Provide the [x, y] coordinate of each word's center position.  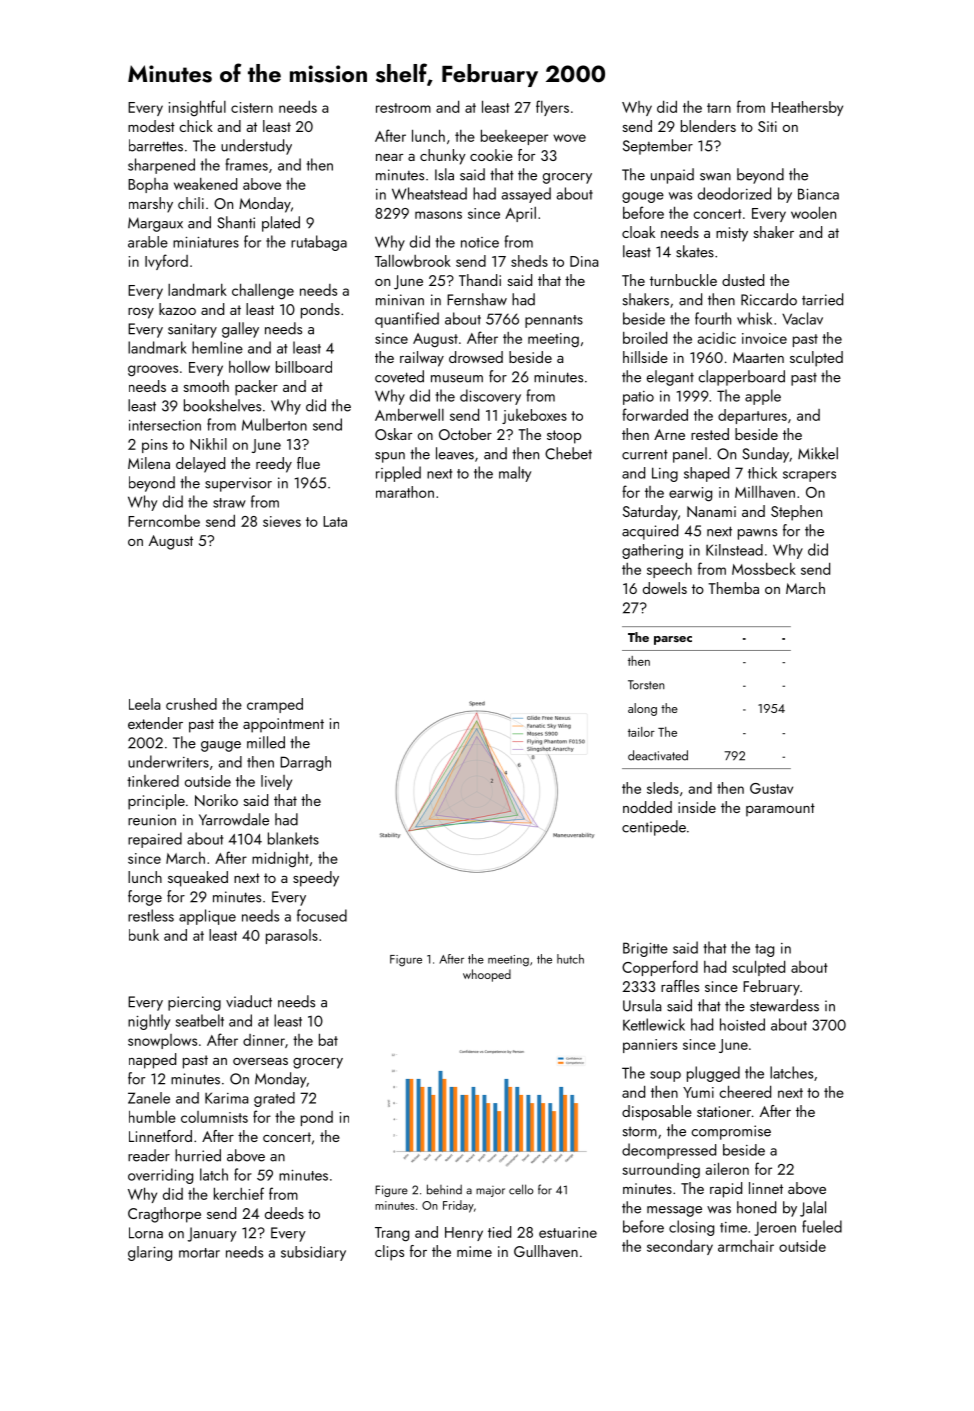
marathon [405, 492]
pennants [554, 321]
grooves [153, 371]
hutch [570, 959]
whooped [487, 975]
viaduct [249, 1001]
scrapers [809, 476]
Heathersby [807, 108]
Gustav [771, 788]
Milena [149, 463]
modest [151, 126]
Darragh [305, 763]
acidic [717, 338]
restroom [403, 108]
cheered [745, 1091]
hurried [198, 1155]
